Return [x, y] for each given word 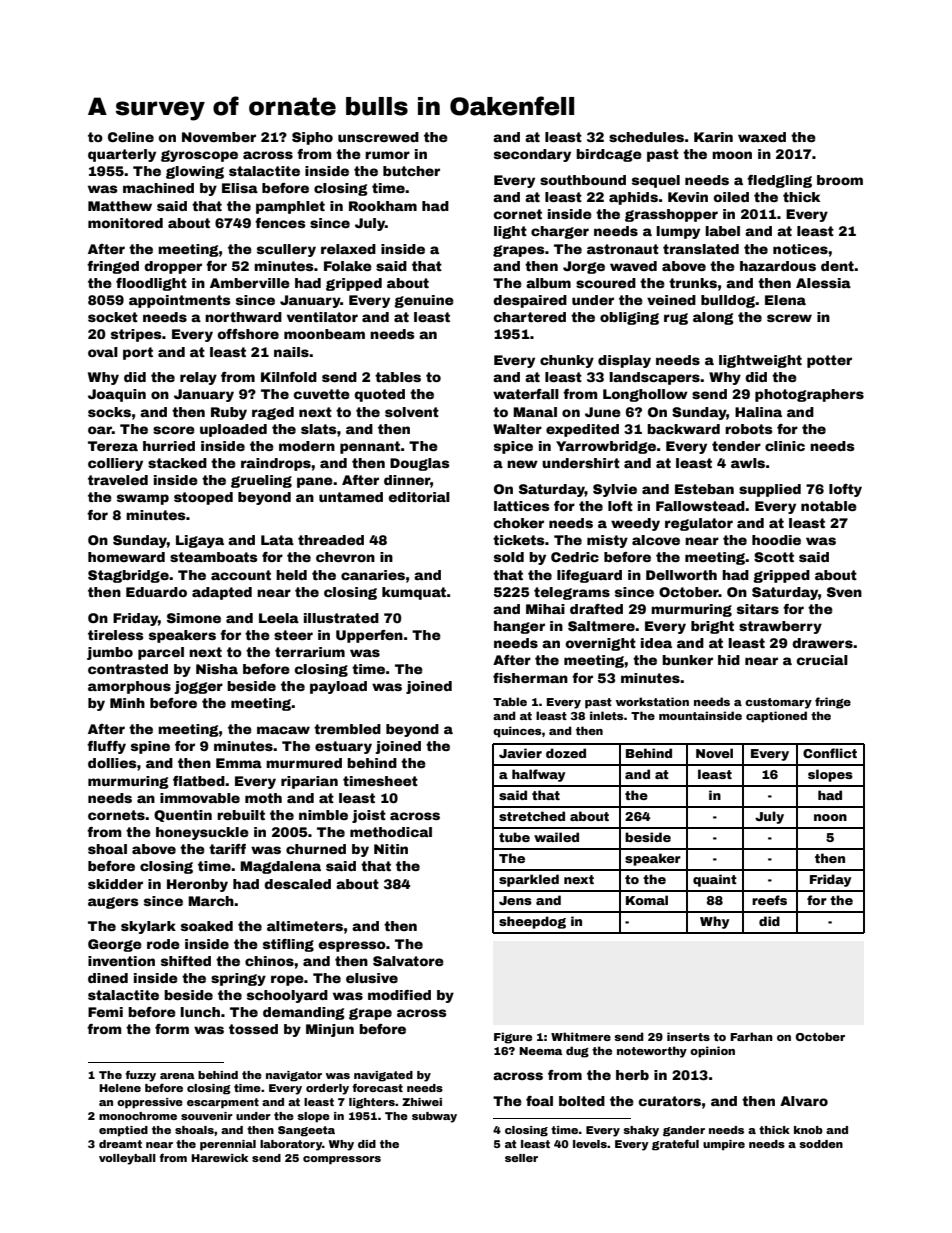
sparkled [529, 880]
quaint [715, 880]
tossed [253, 1029]
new [522, 464]
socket [113, 317]
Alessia [823, 283]
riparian [309, 782]
